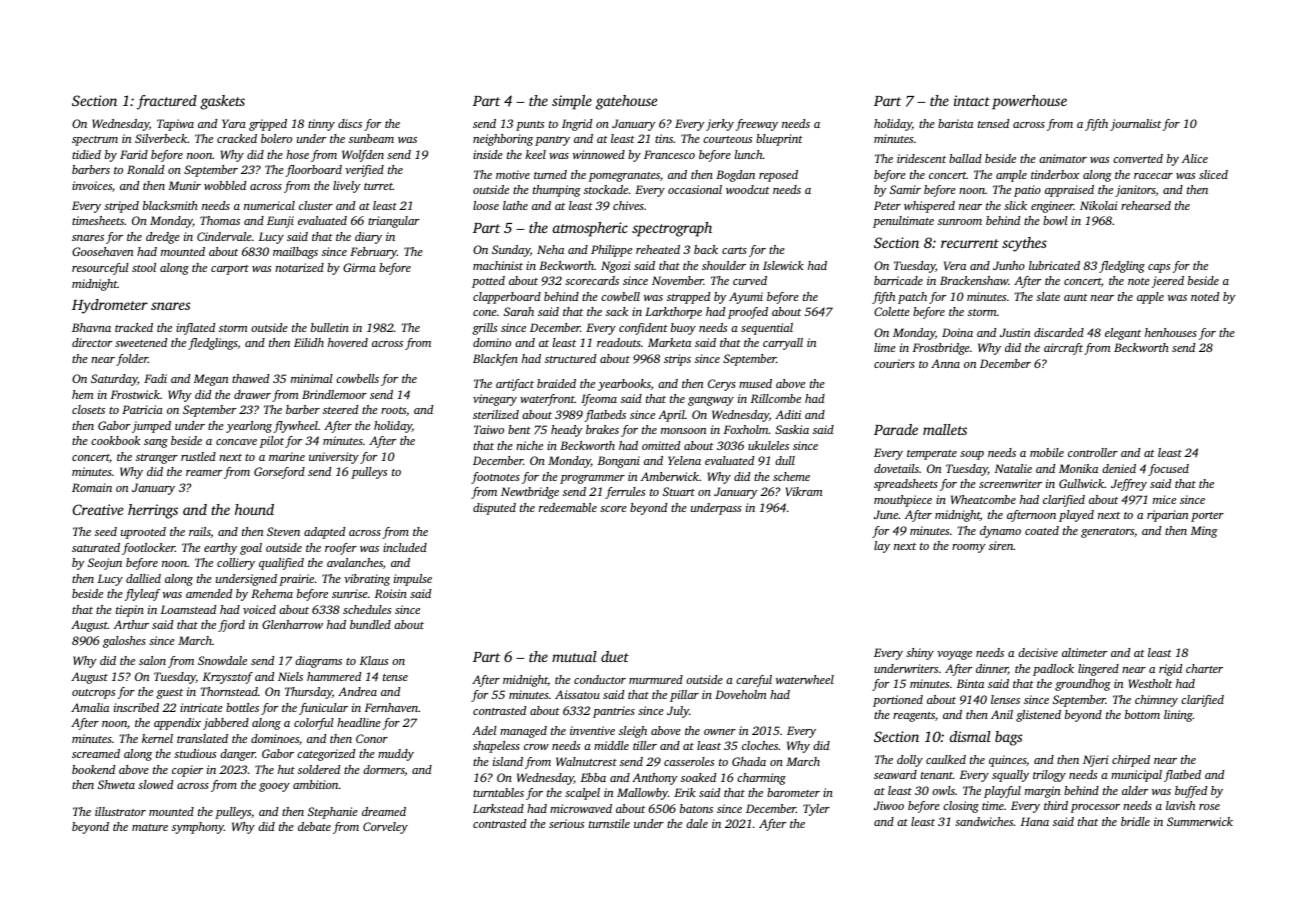 This screenshot has height=924, width=1308. I want to click on couriers, so click(894, 363).
